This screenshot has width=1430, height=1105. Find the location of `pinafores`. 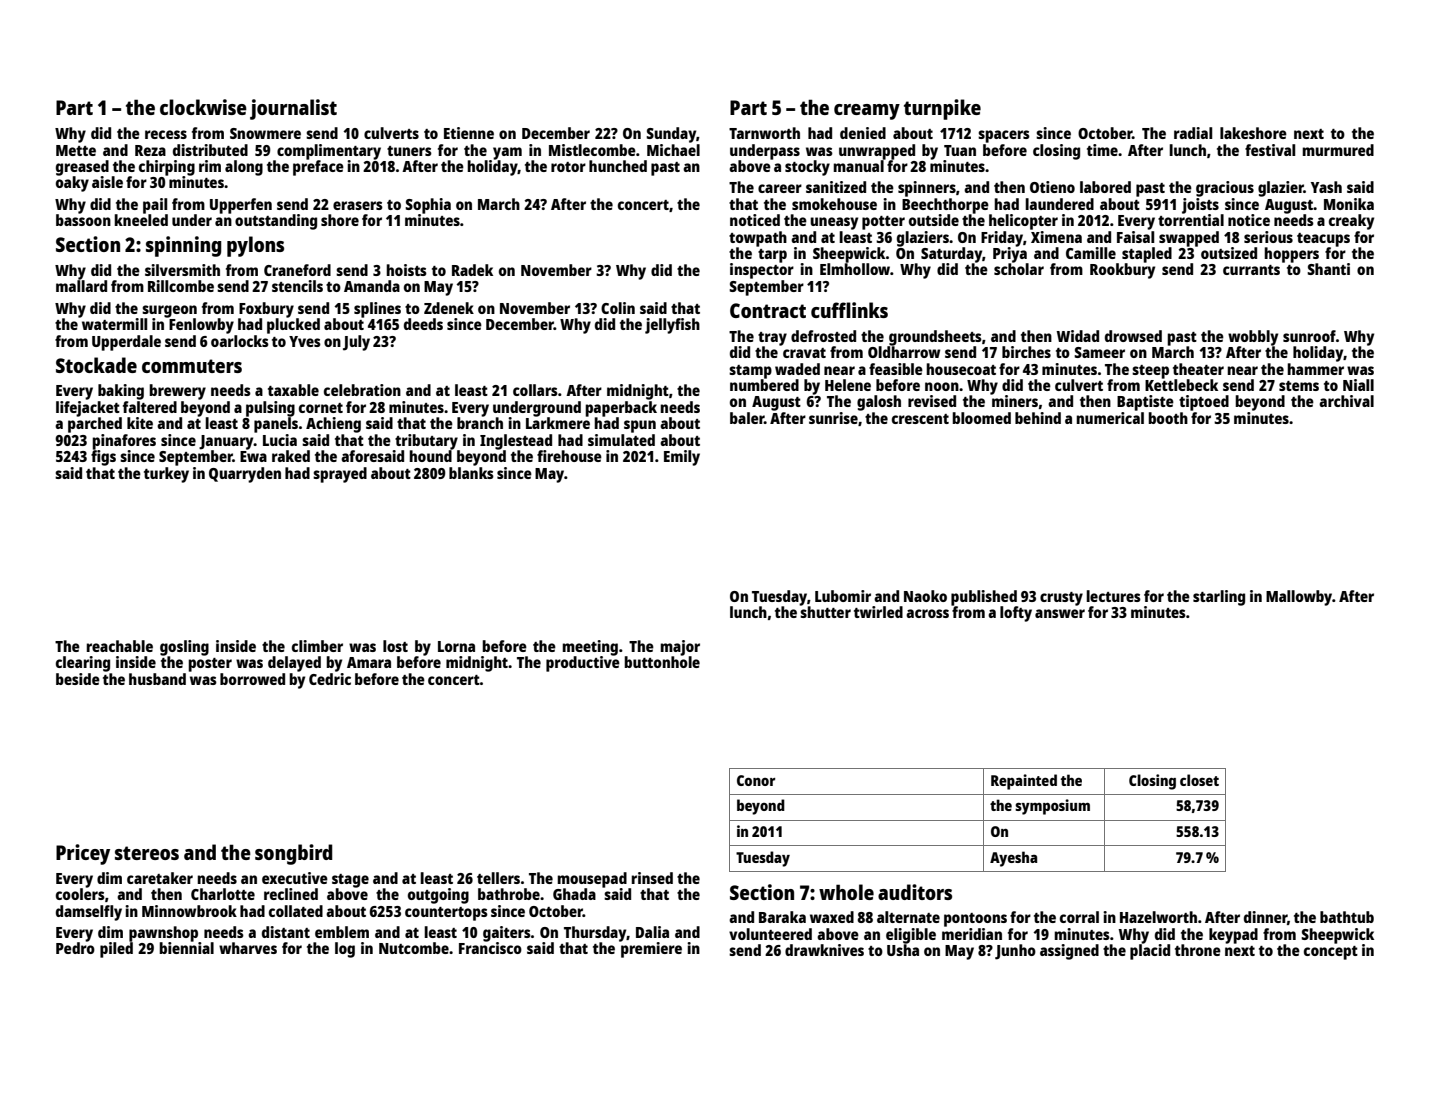

pinafores is located at coordinates (124, 442).
